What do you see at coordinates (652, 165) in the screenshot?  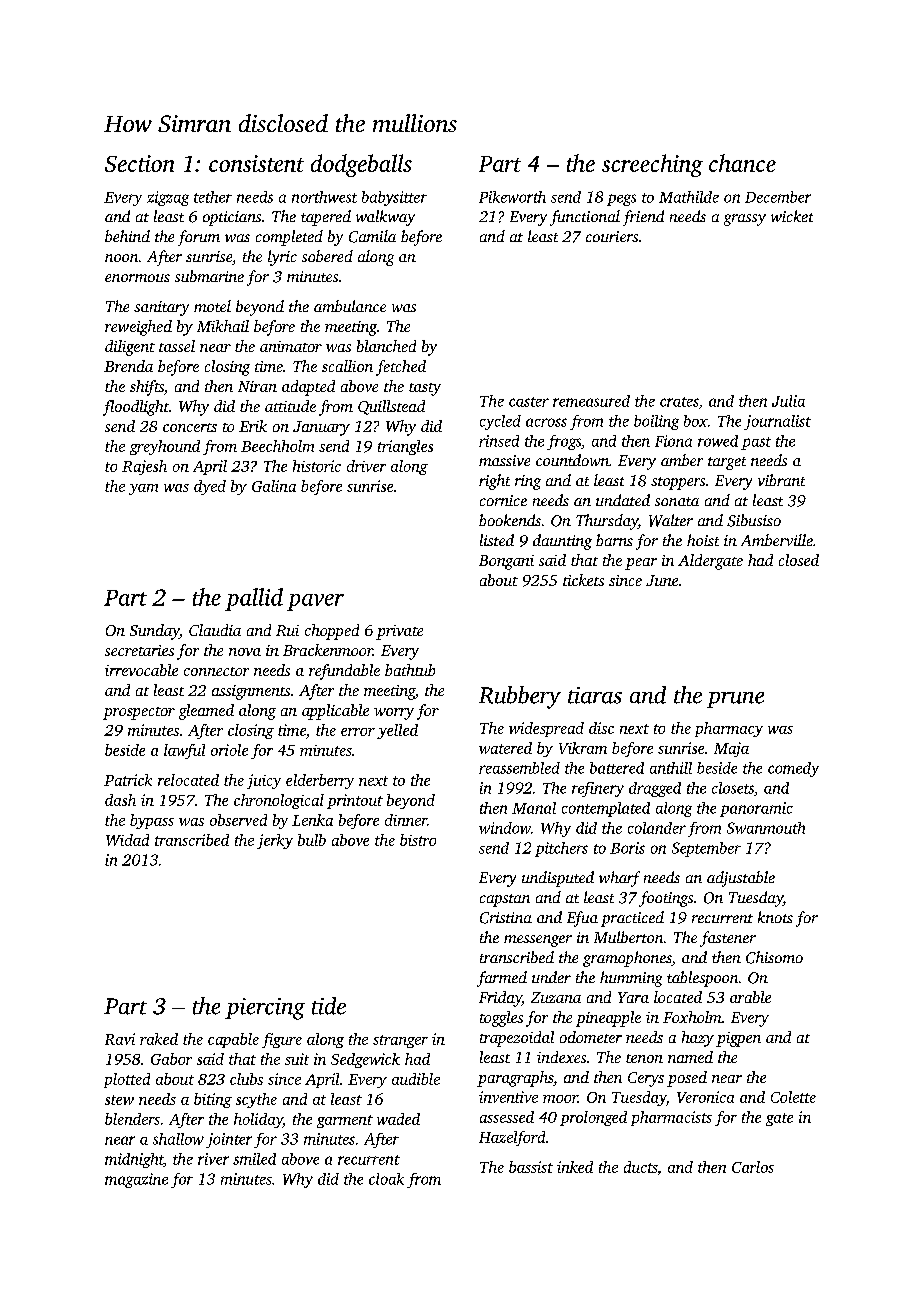 I see `screeching` at bounding box center [652, 165].
